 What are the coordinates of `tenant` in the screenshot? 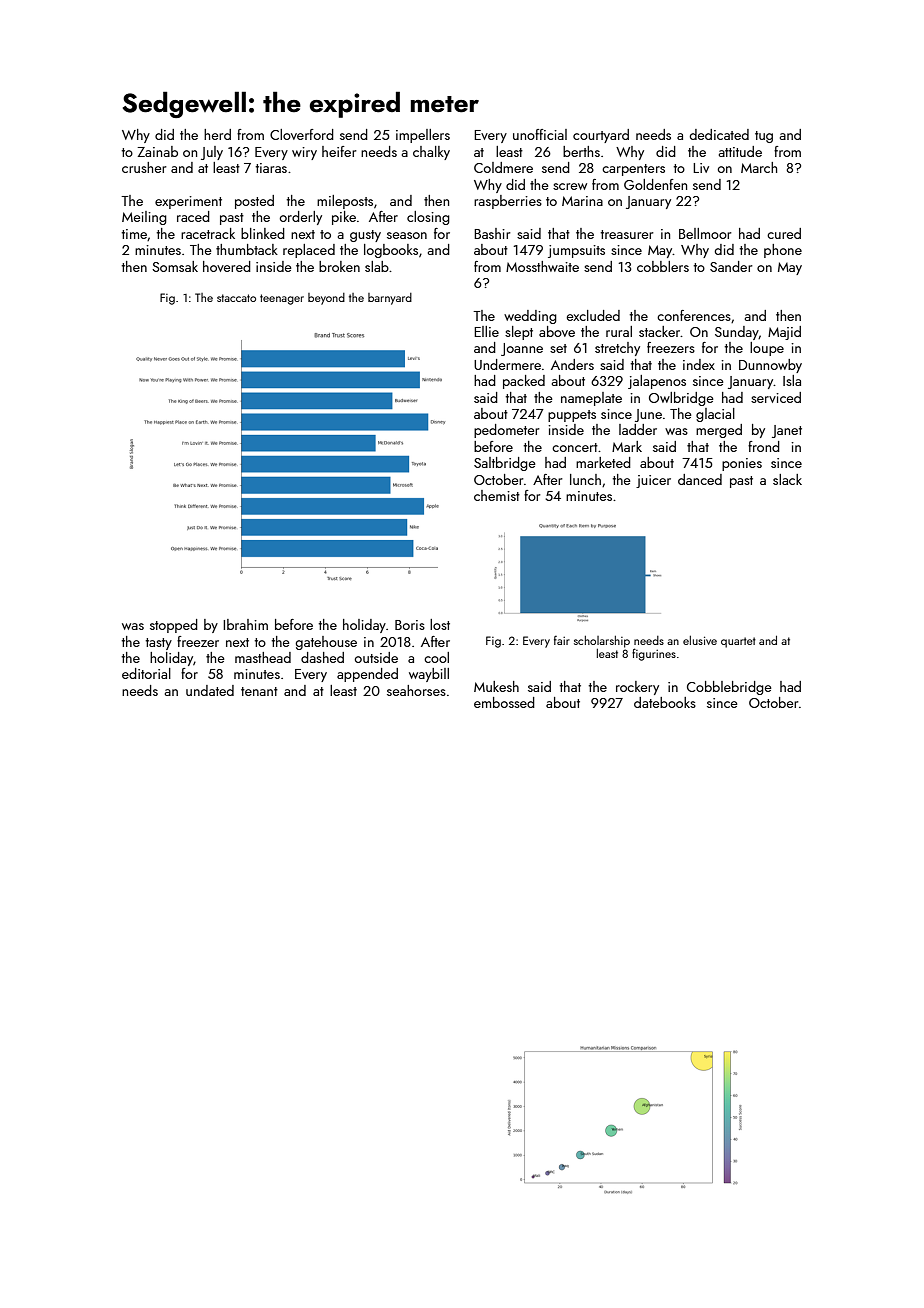 It's located at (259, 691).
